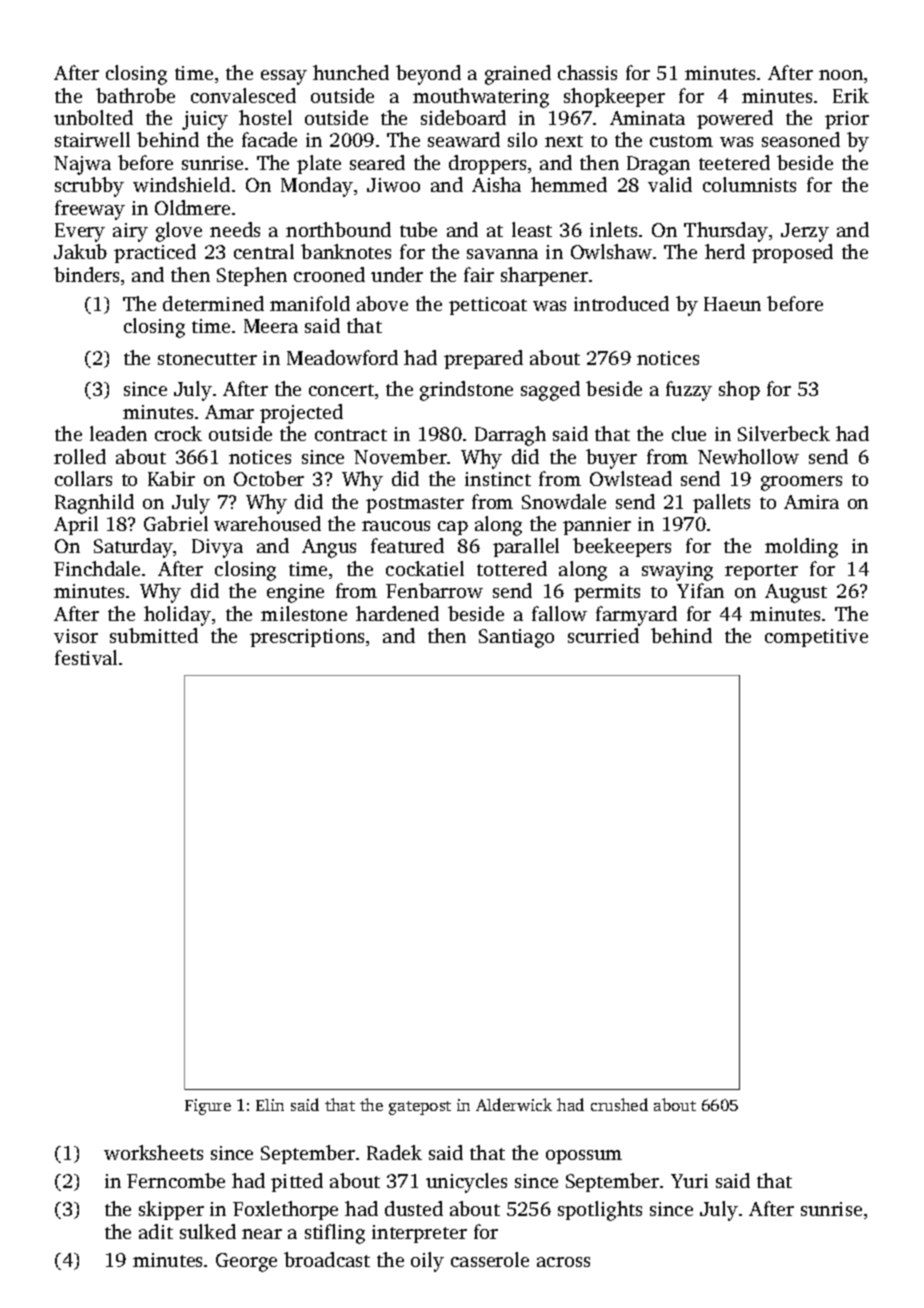  Describe the element at coordinates (619, 1104) in the screenshot. I see `crushed` at that location.
